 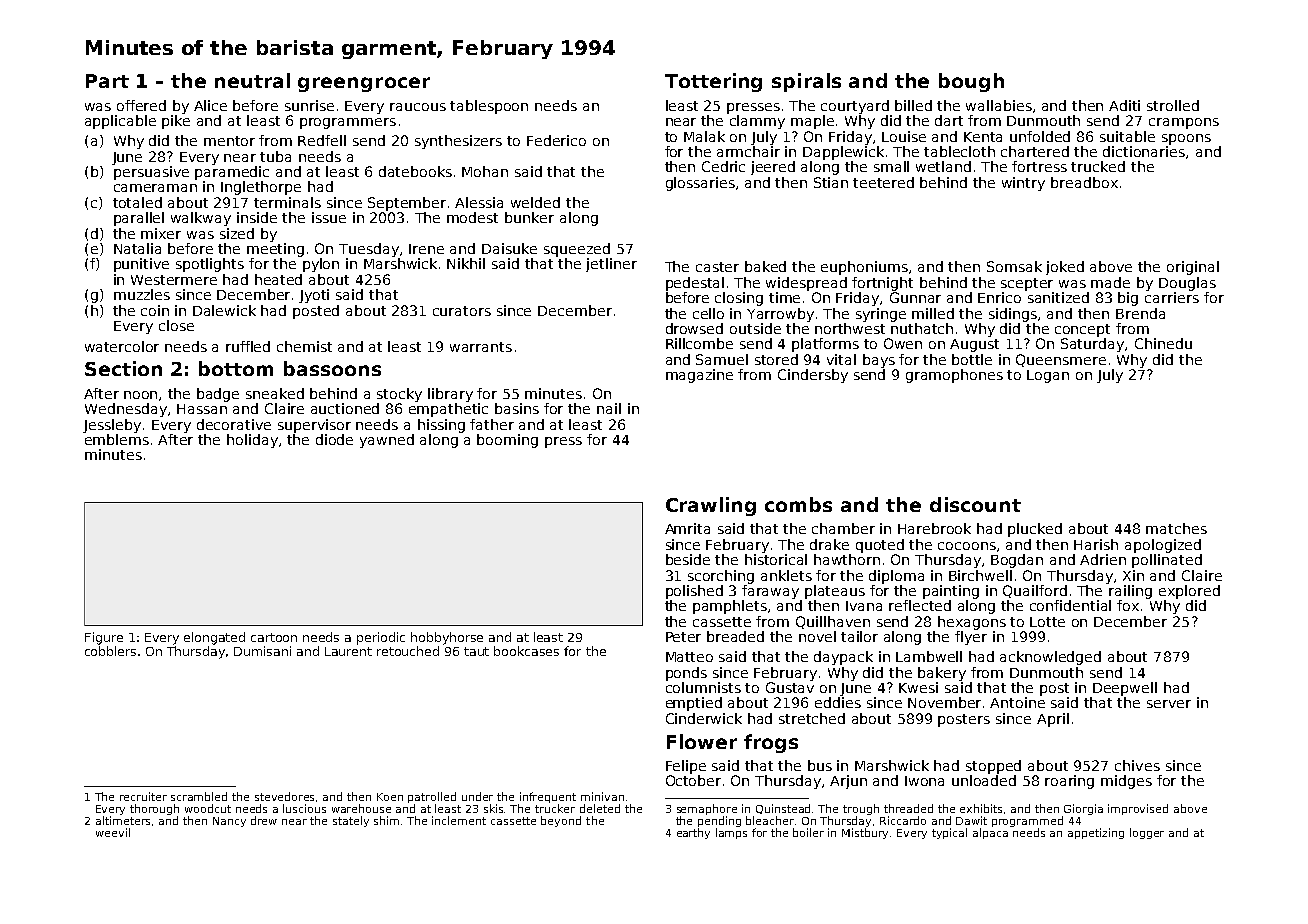 I want to click on beyond, so click(x=561, y=821).
